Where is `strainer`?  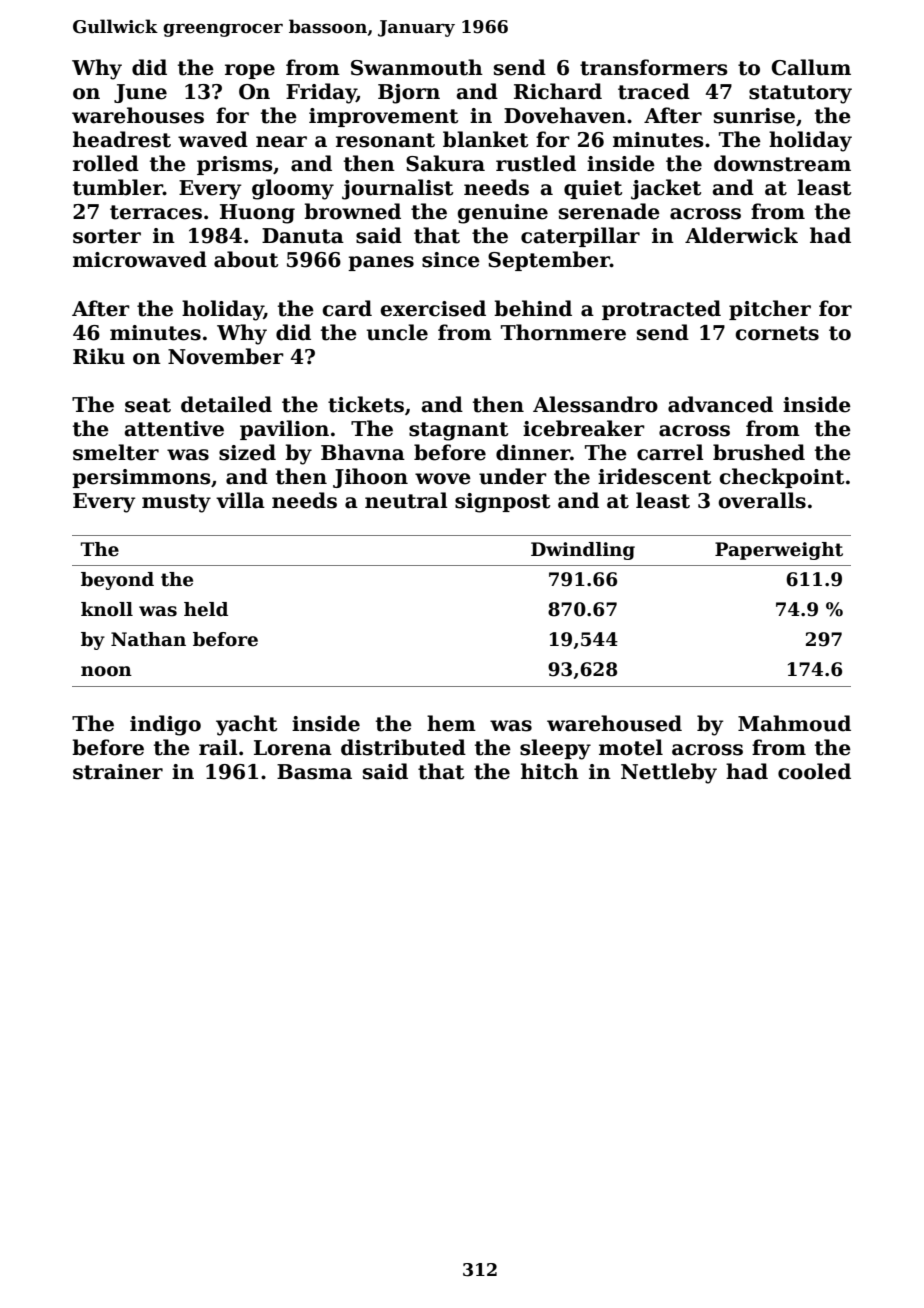
strainer is located at coordinates (118, 772).
